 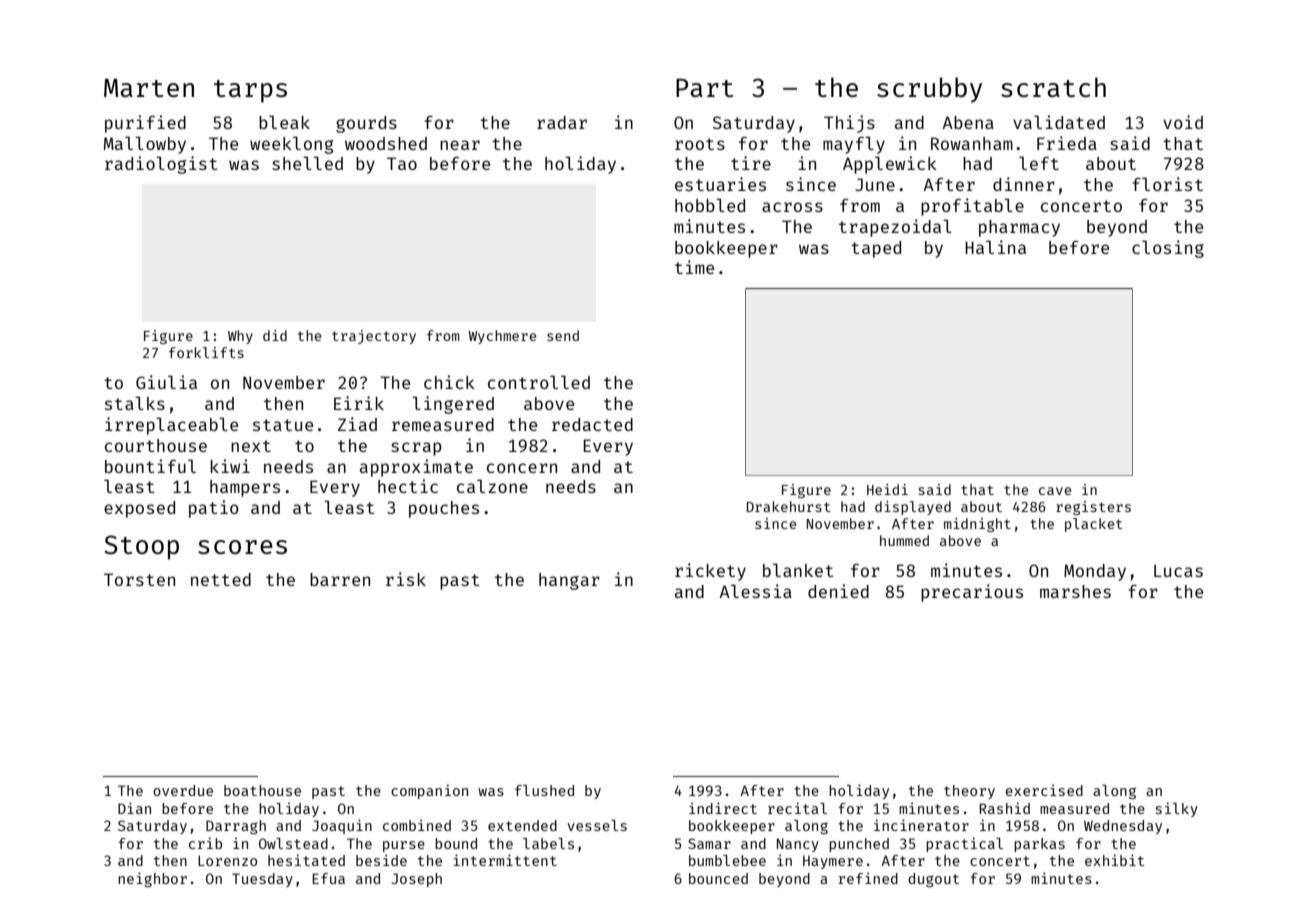 I want to click on redacted, so click(x=592, y=424).
